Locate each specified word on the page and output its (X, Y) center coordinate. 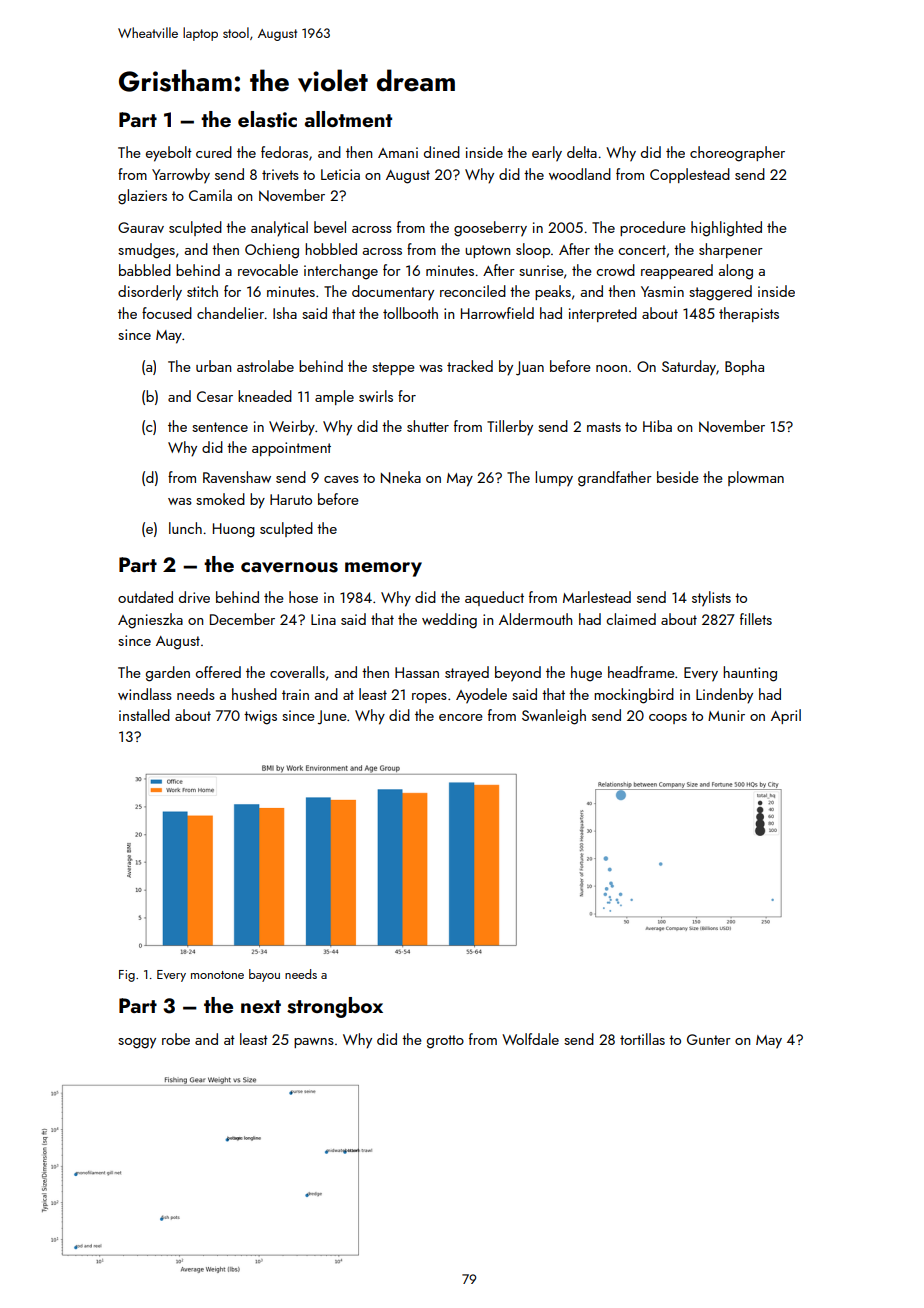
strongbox (335, 1007)
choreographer (737, 154)
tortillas (642, 1039)
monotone (217, 975)
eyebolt (169, 154)
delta (582, 152)
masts (604, 427)
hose (303, 597)
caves (341, 479)
